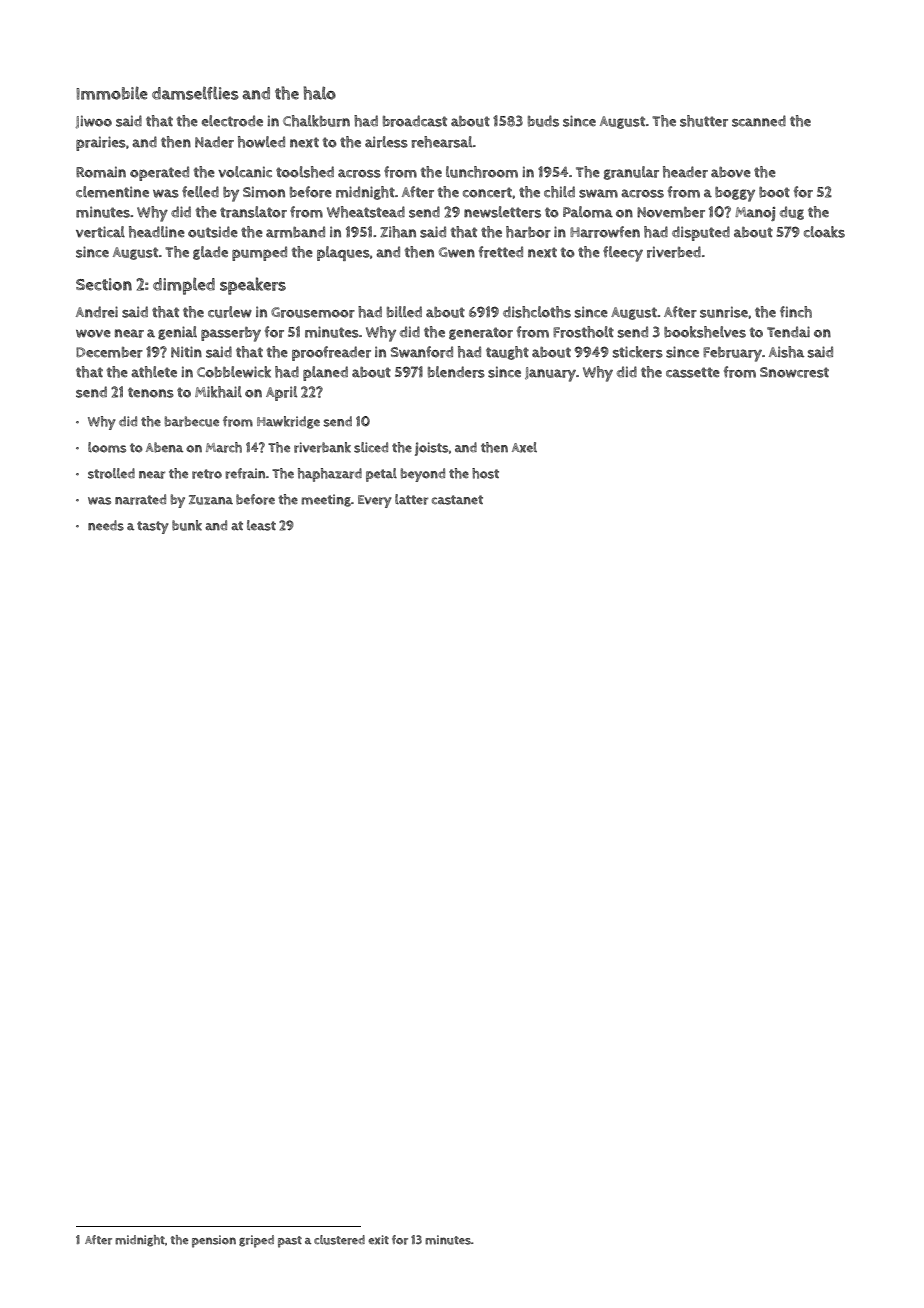 The image size is (924, 1308). Describe the element at coordinates (316, 121) in the image. I see `Chalkburn` at that location.
